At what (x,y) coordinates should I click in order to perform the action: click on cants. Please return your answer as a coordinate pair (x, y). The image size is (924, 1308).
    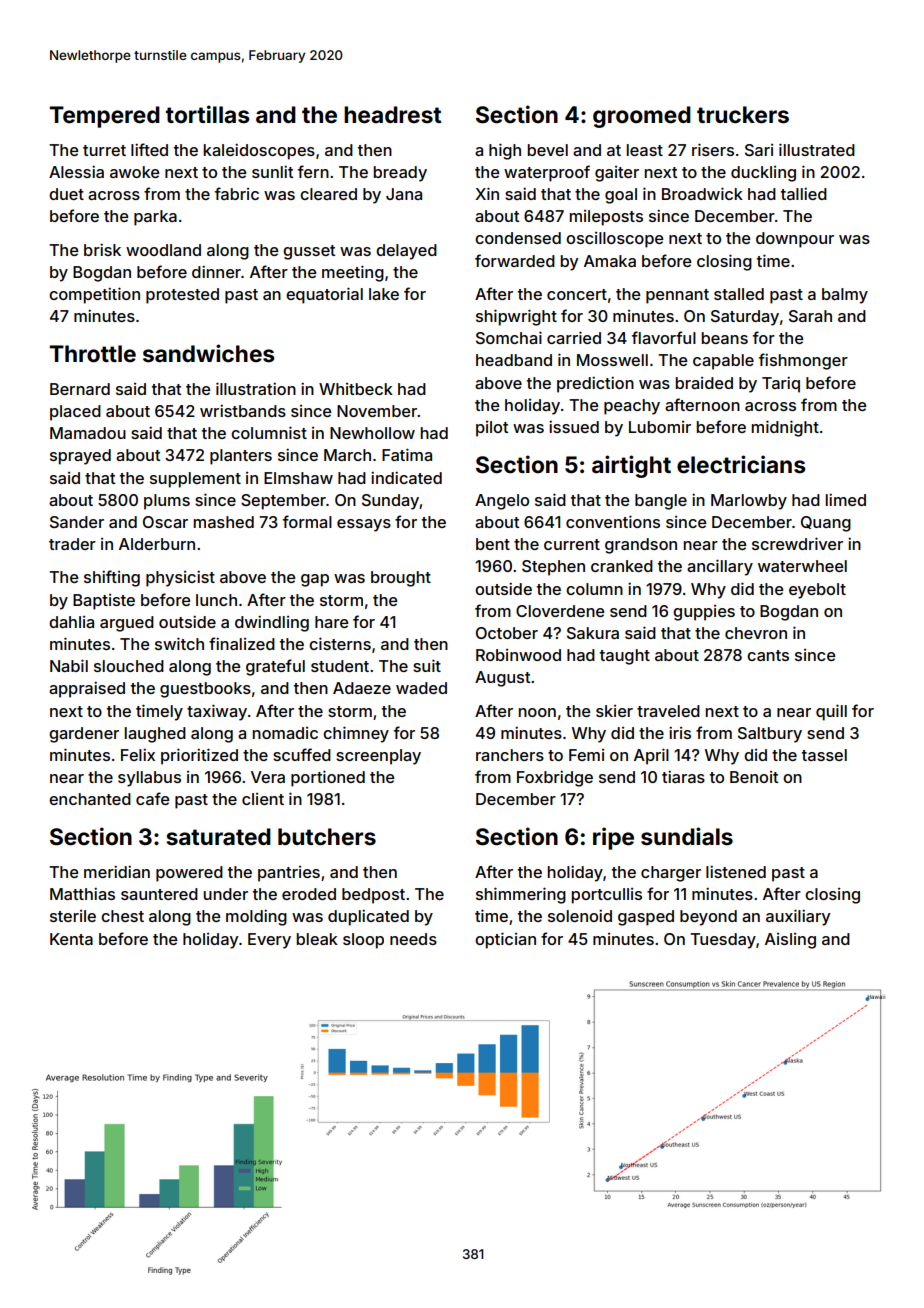
    Looking at the image, I should click on (768, 655).
